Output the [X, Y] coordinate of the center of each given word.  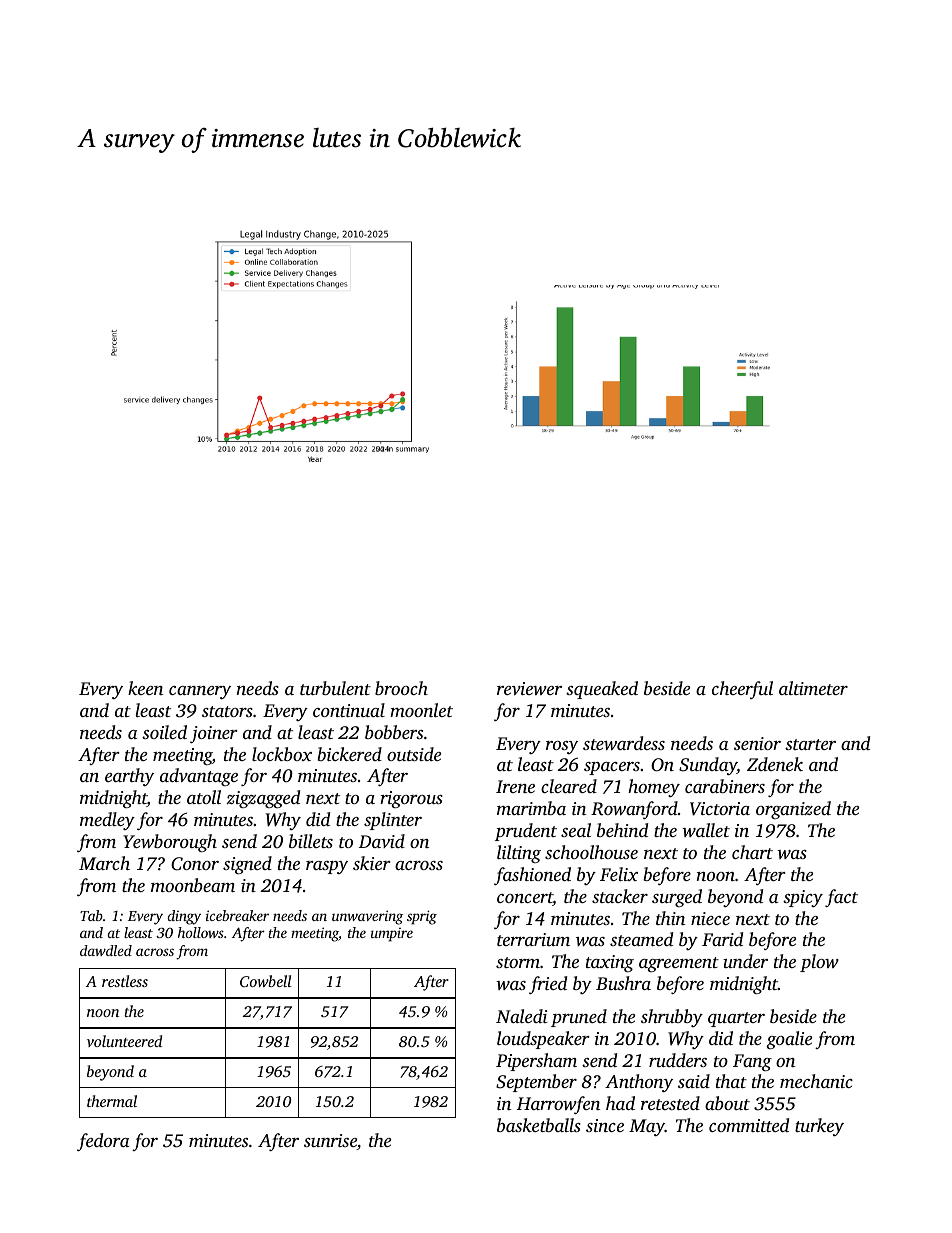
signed [247, 865]
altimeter [813, 688]
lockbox [282, 754]
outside [414, 754]
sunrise [330, 1140]
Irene [515, 786]
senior [757, 743]
